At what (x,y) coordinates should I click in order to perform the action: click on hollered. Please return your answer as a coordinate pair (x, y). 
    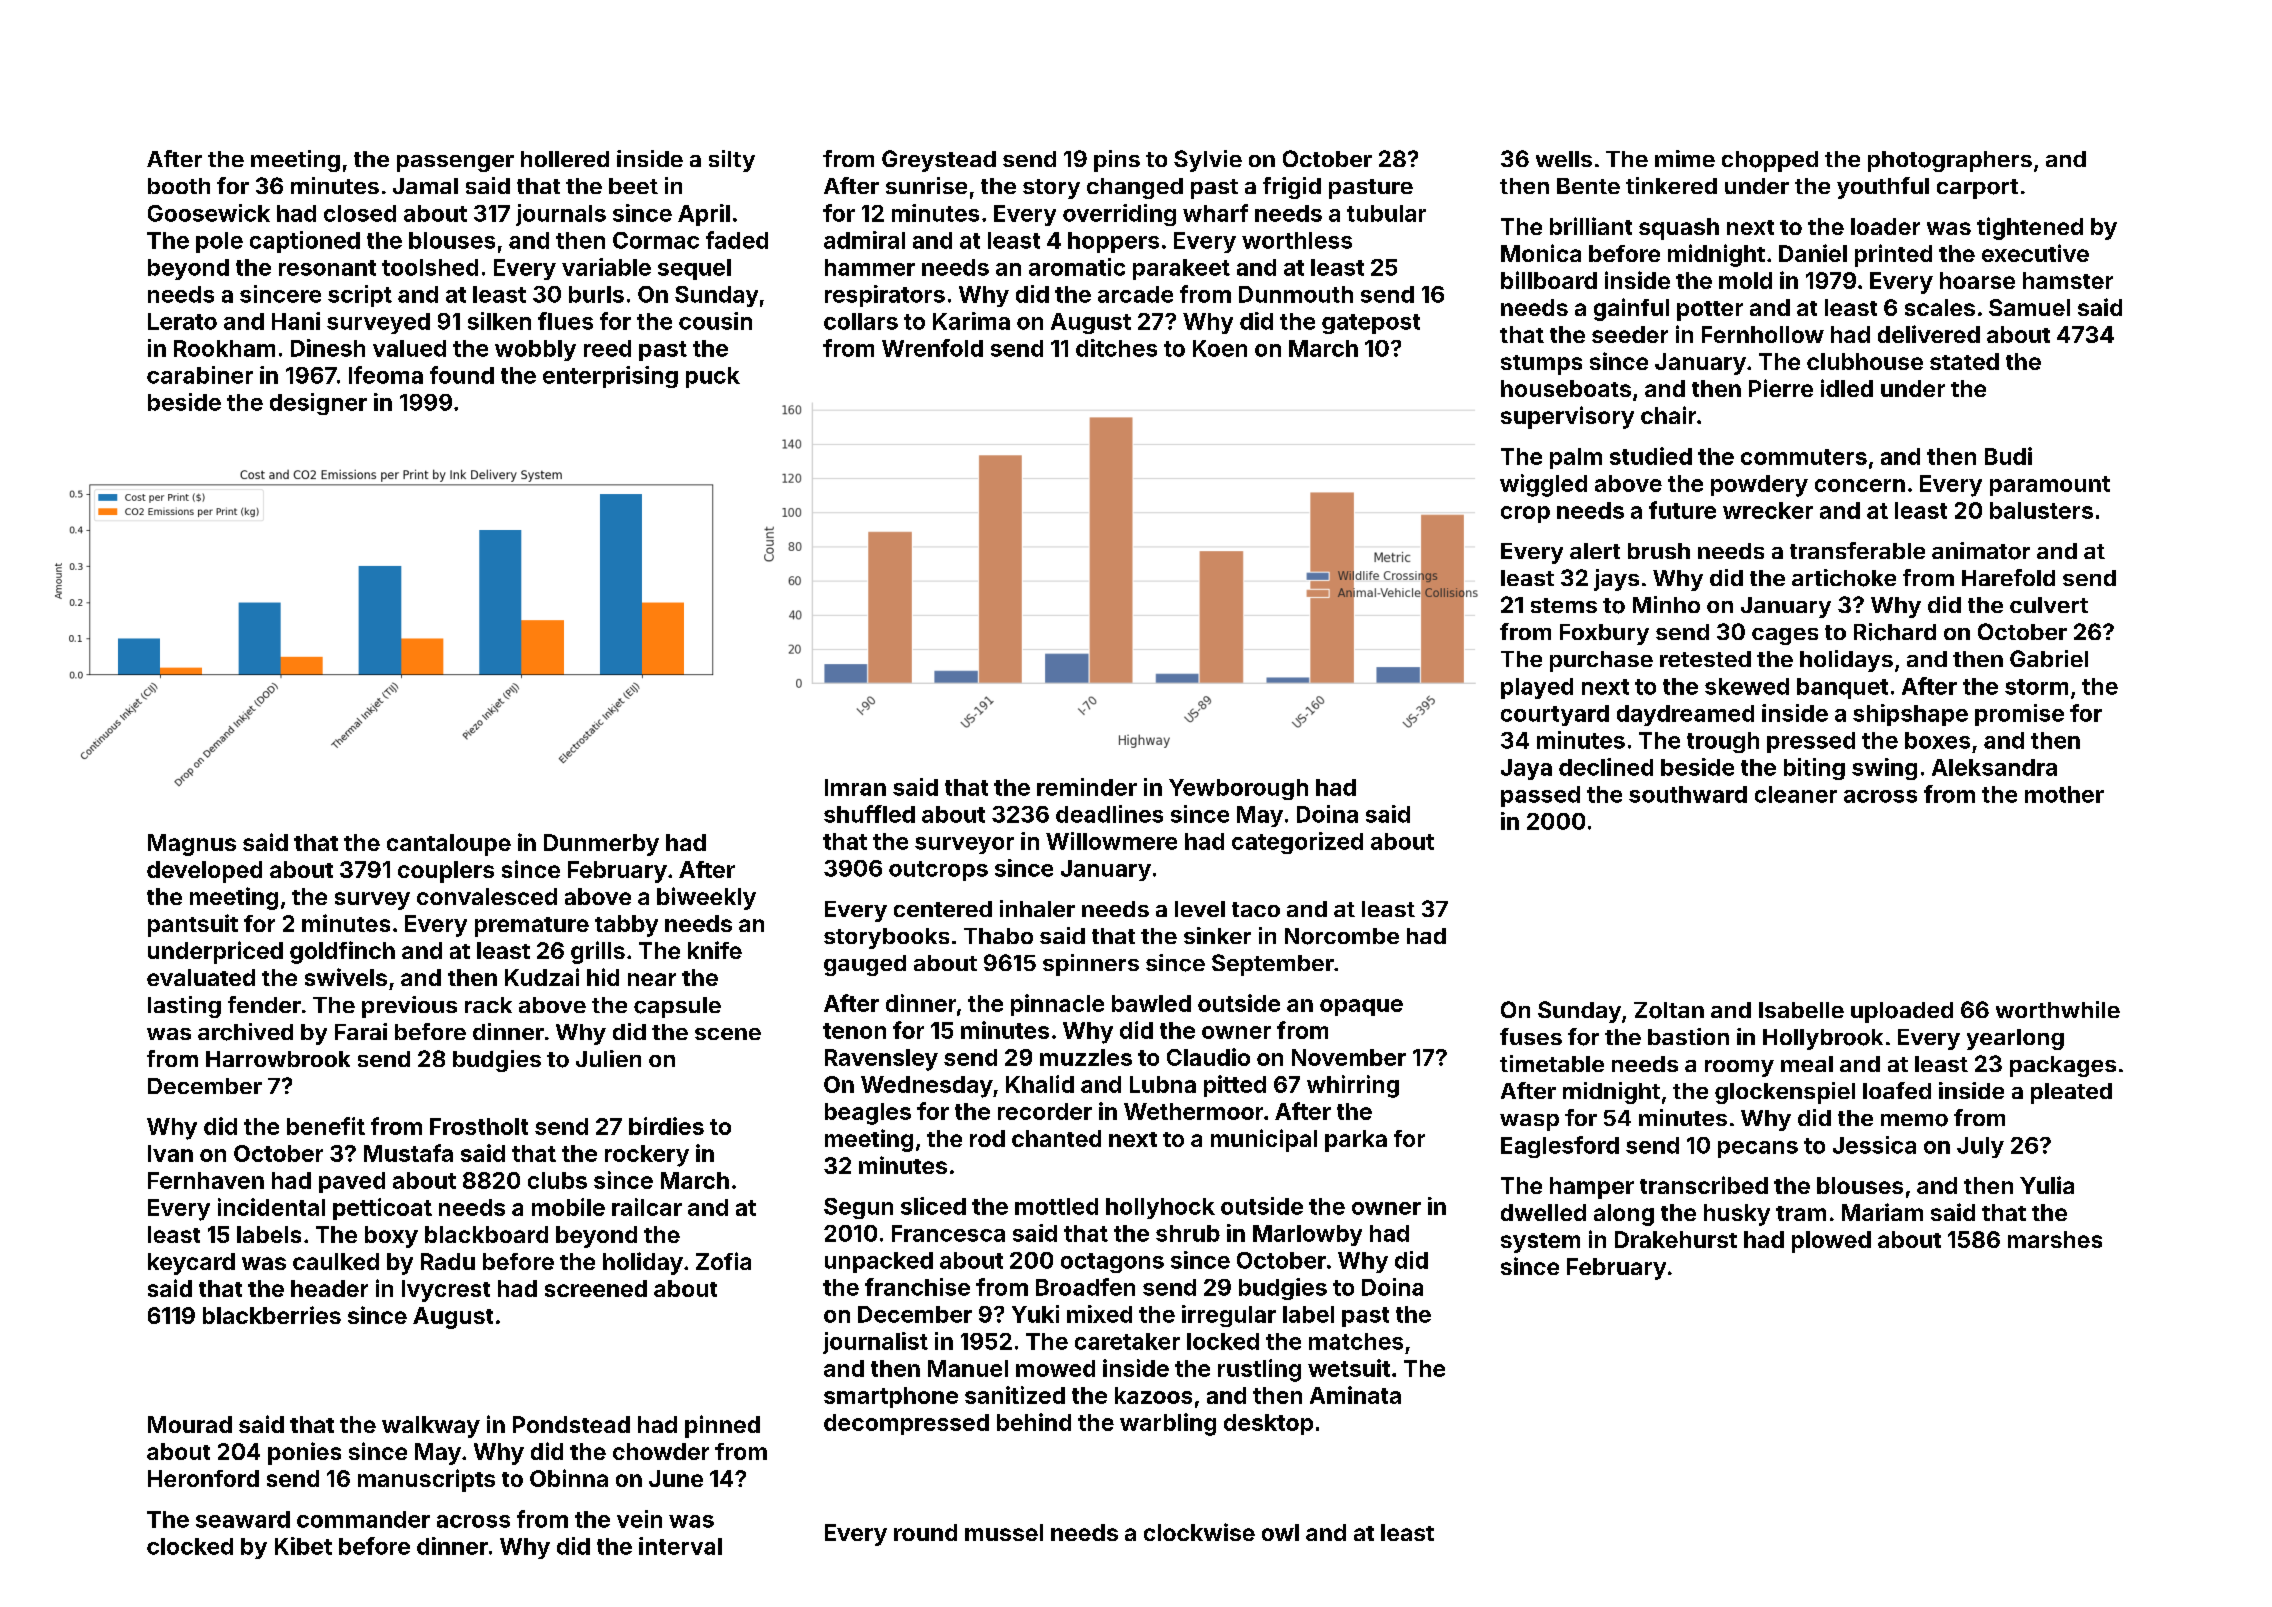
    Looking at the image, I should click on (565, 159).
